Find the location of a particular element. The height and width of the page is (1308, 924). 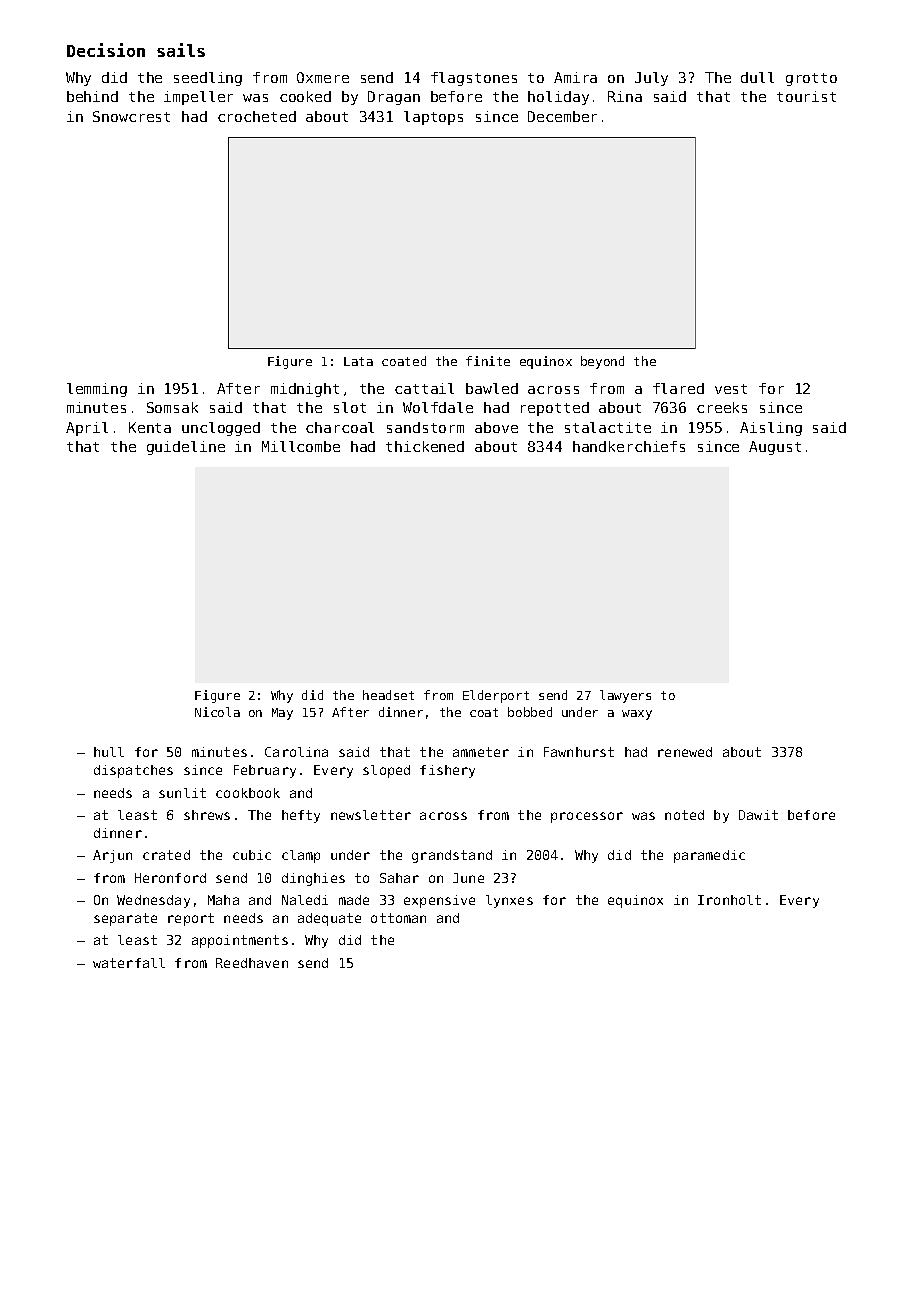

waterfall is located at coordinates (129, 963).
